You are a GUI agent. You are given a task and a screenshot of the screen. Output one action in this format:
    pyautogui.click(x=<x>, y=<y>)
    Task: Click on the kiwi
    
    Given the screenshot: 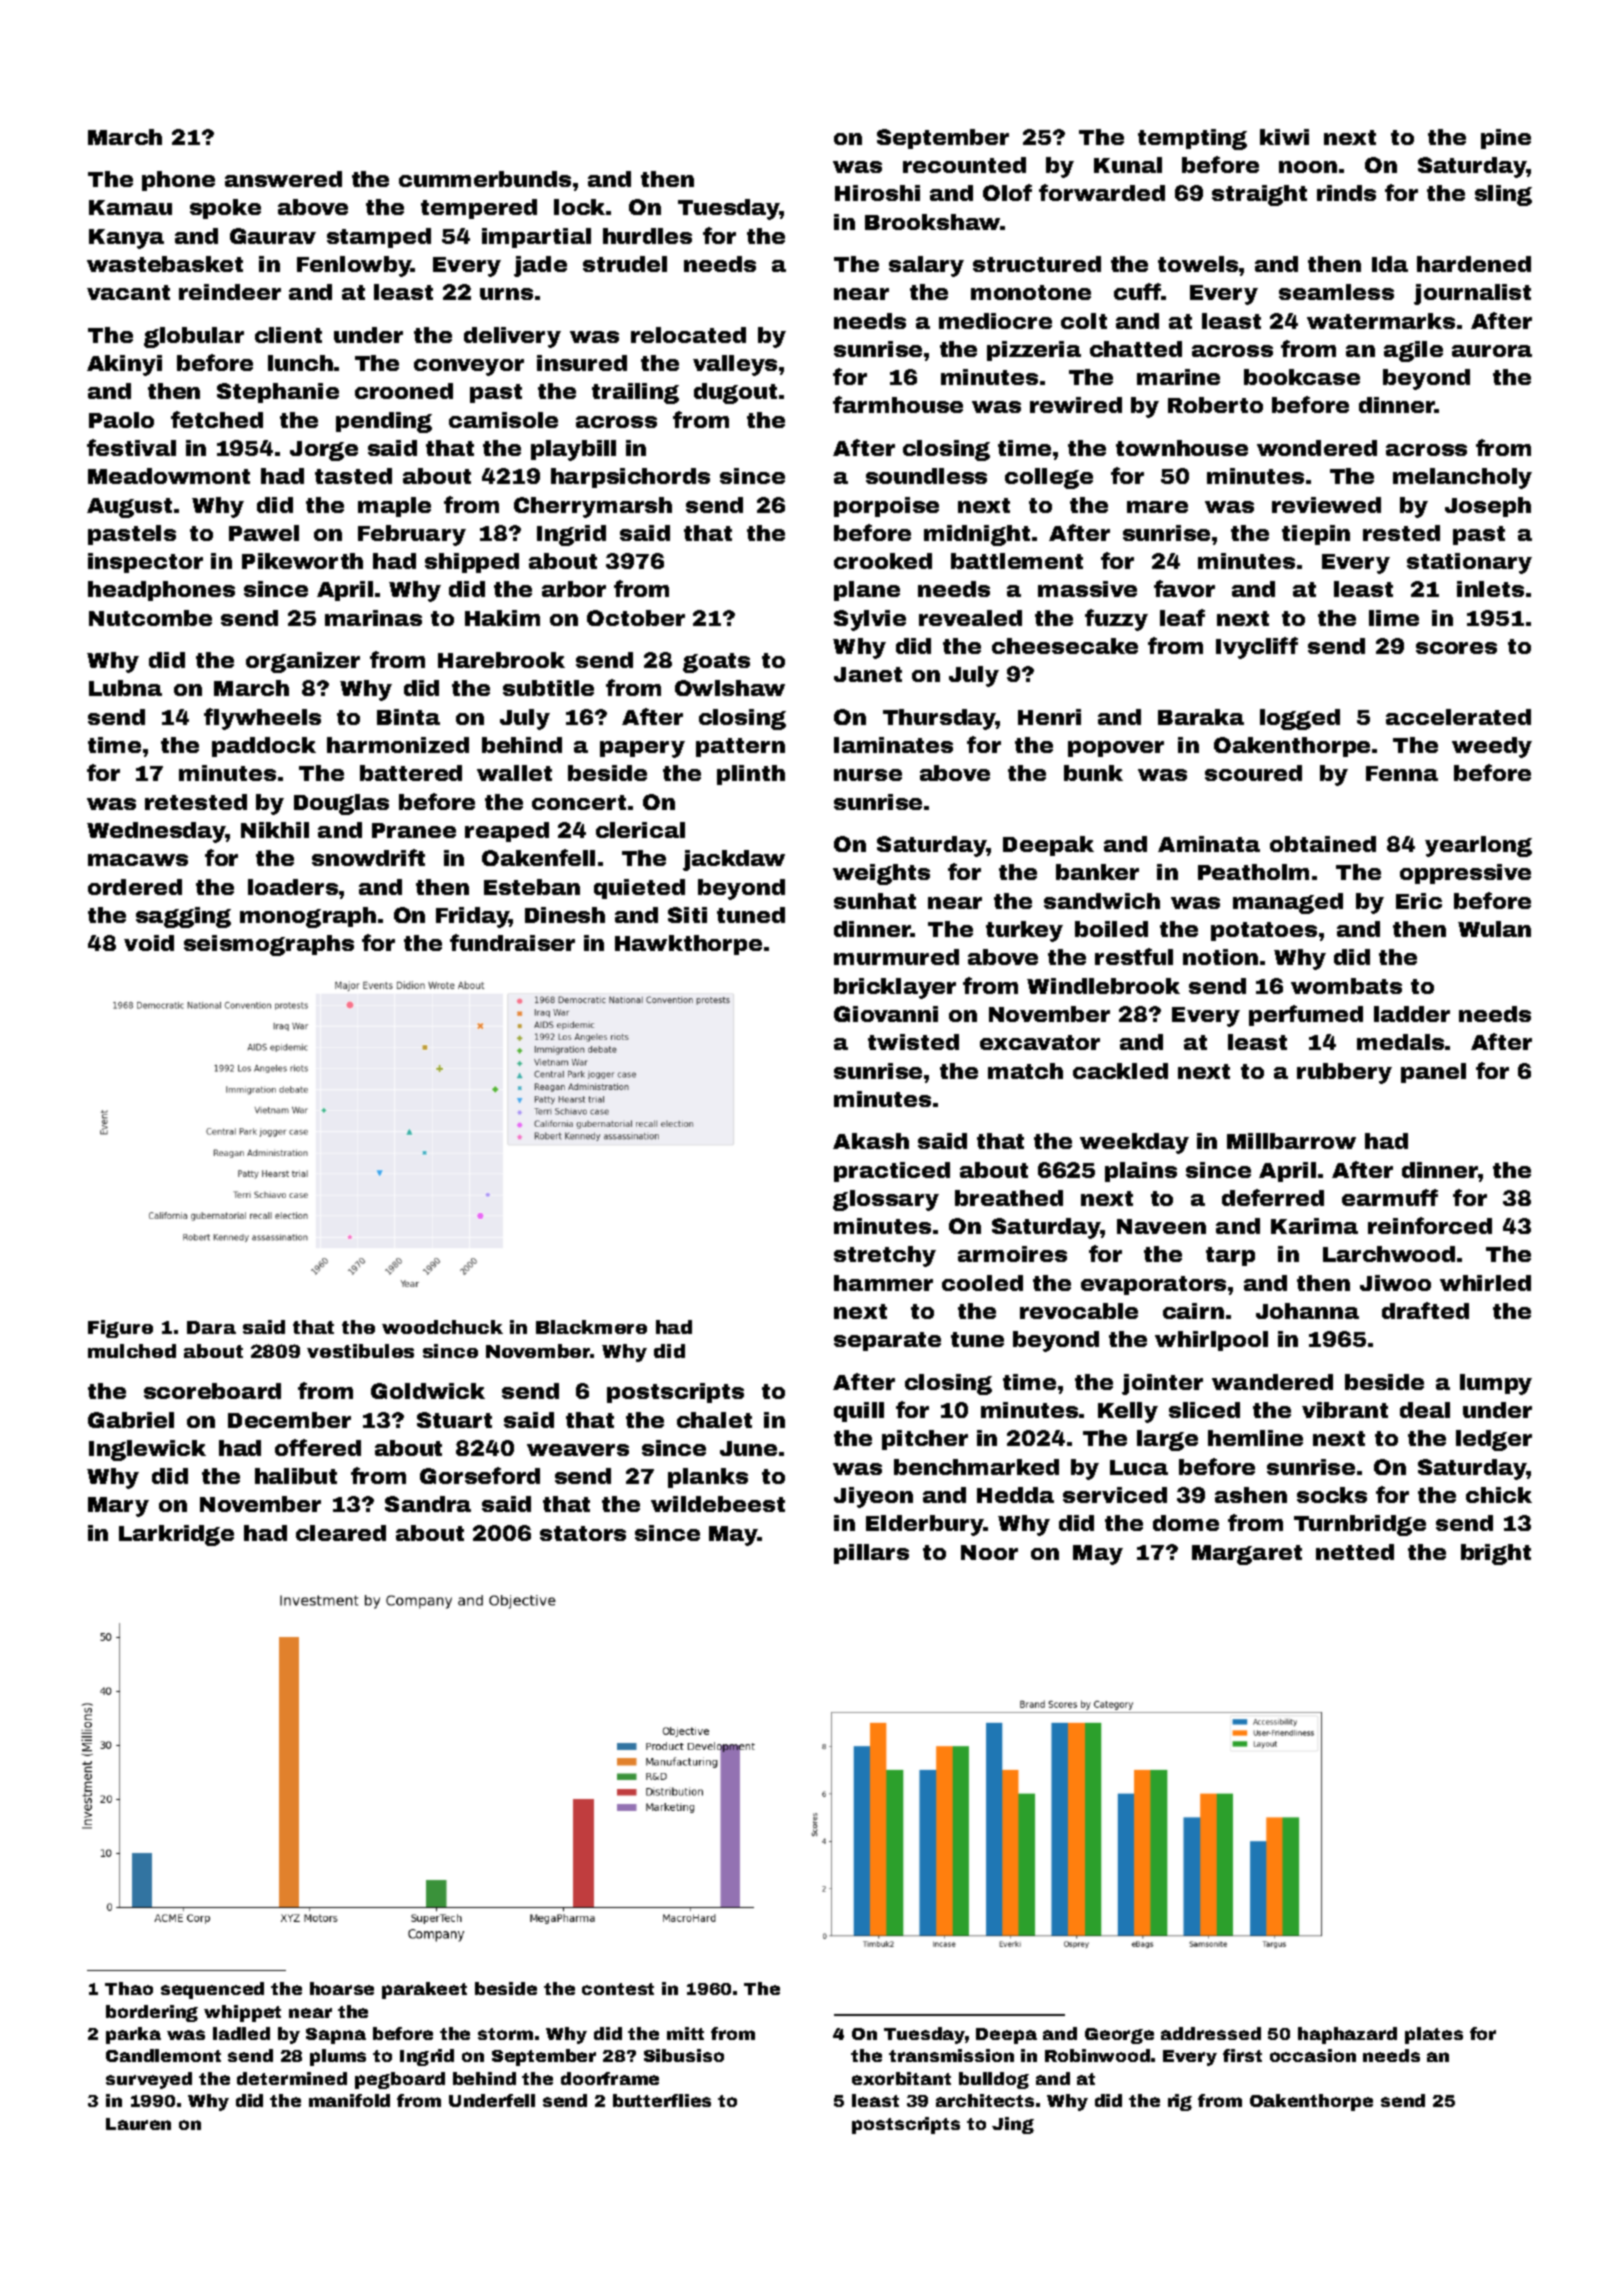 What is the action you would take?
    pyautogui.click(x=1284, y=137)
